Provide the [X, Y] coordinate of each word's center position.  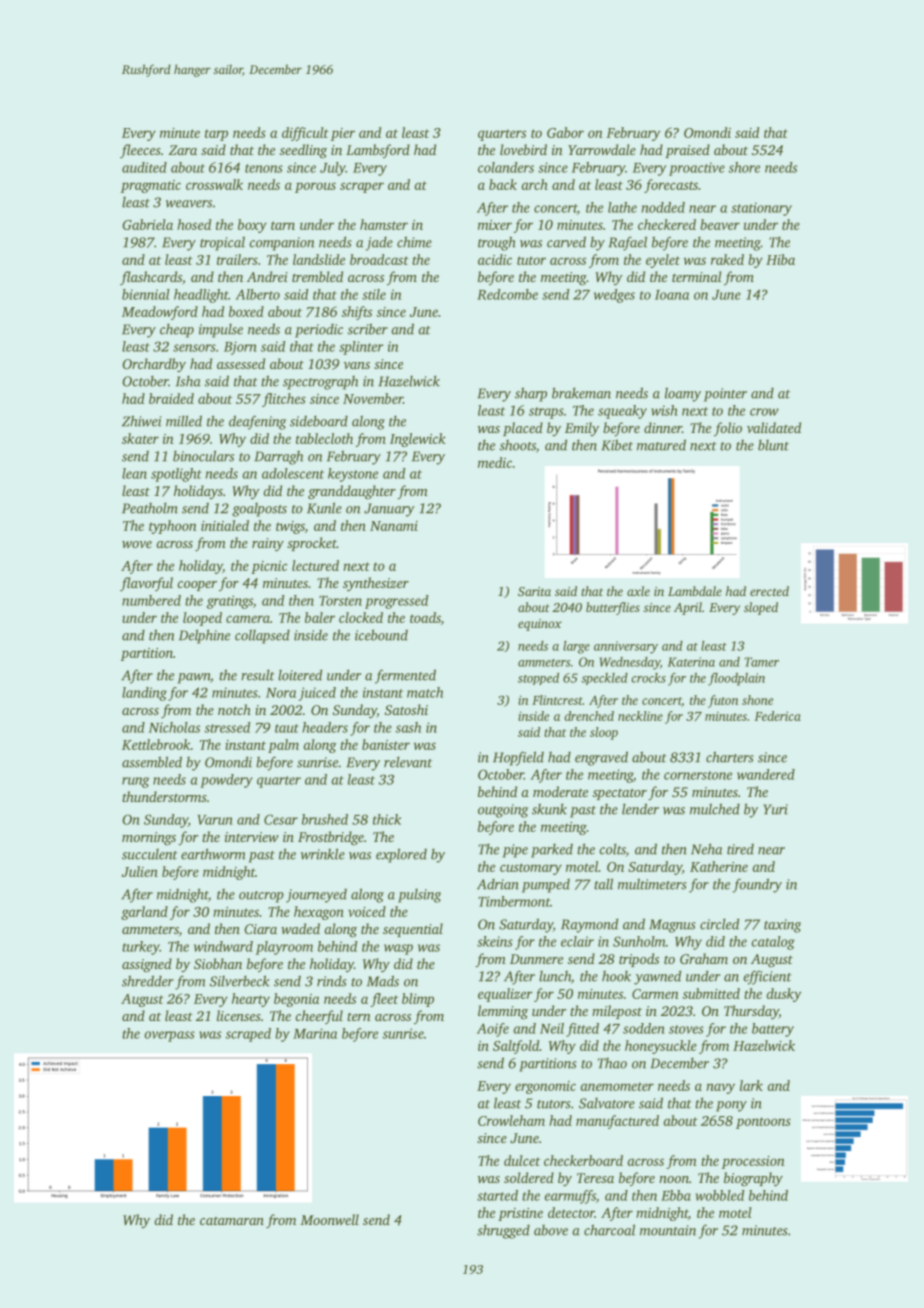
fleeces [140, 151]
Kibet [617, 445]
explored [401, 855]
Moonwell [329, 1219]
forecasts [671, 186]
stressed [227, 727]
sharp [531, 394]
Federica [777, 716]
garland [144, 913]
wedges [614, 296]
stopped [538, 679]
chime [414, 242]
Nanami [394, 526]
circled [719, 924]
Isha [188, 381]
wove [137, 544]
